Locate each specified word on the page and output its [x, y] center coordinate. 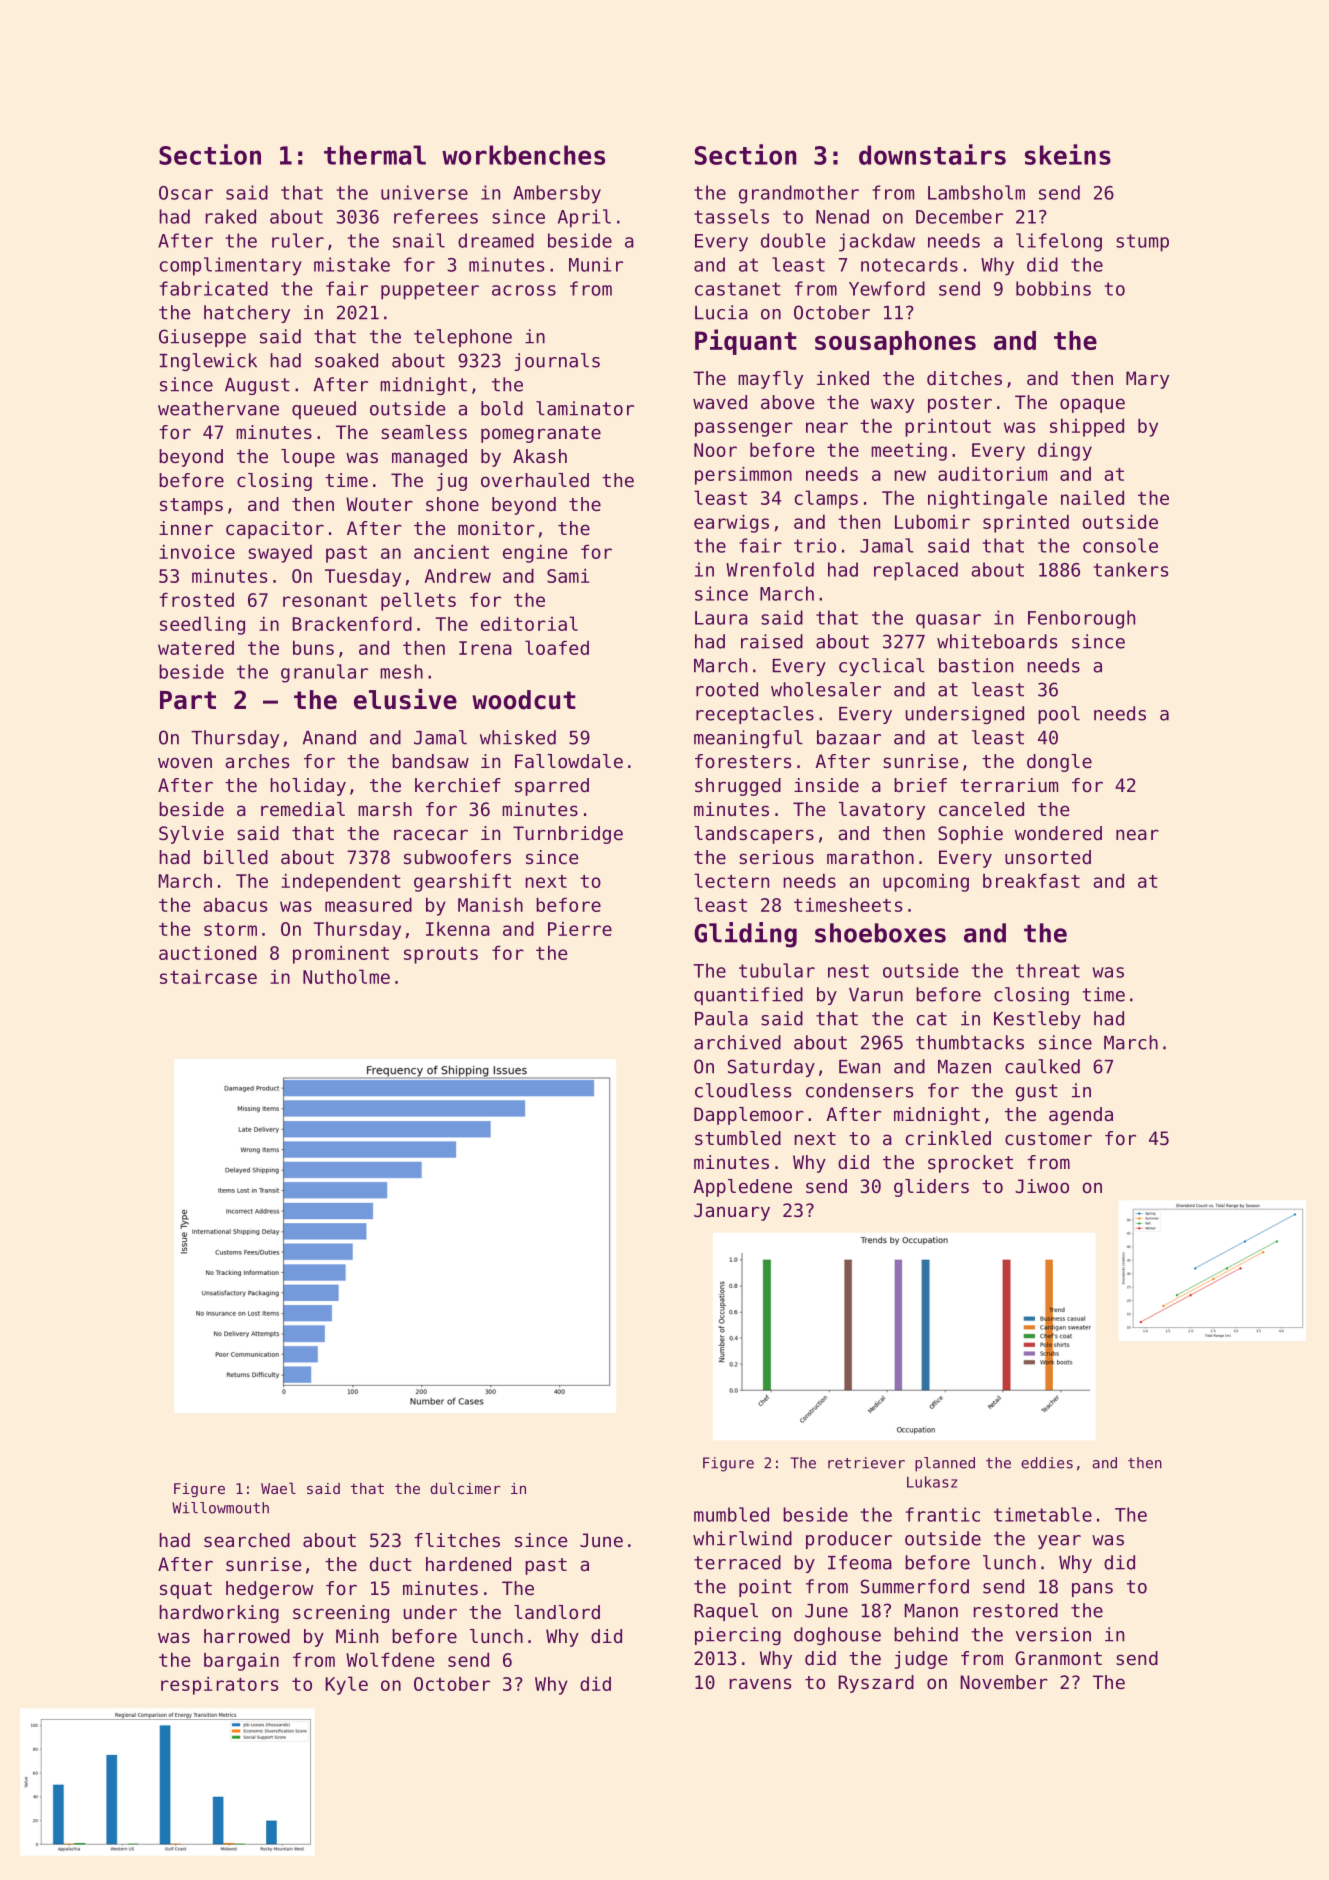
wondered [1058, 833]
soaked [346, 360]
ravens [760, 1683]
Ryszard [876, 1684]
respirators [219, 1685]
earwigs [731, 523]
